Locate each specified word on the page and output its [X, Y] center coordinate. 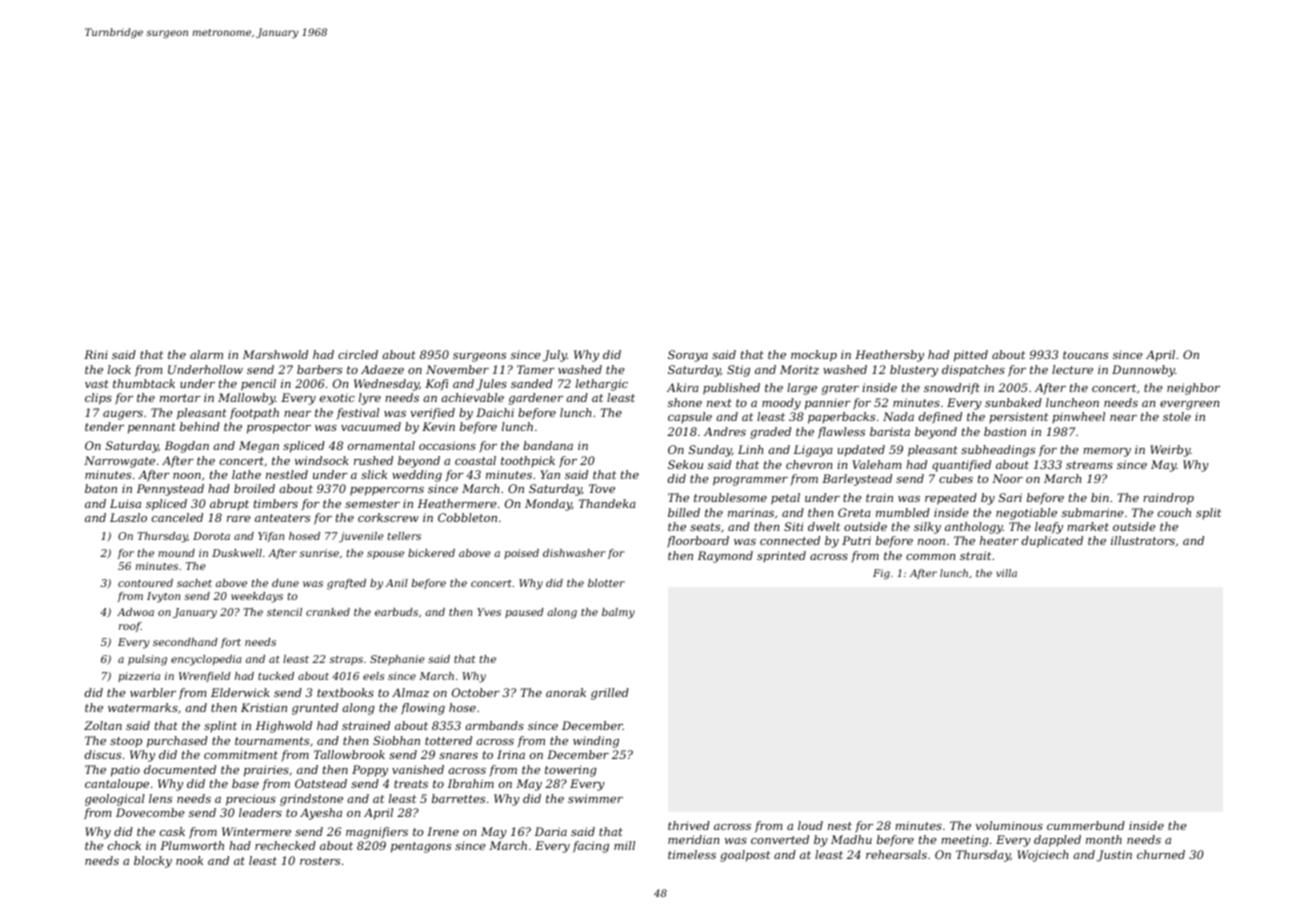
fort [231, 643]
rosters [320, 861]
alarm [206, 354]
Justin [1114, 856]
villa [1006, 573]
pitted [971, 356]
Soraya [688, 356]
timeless [692, 854]
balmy [618, 613]
